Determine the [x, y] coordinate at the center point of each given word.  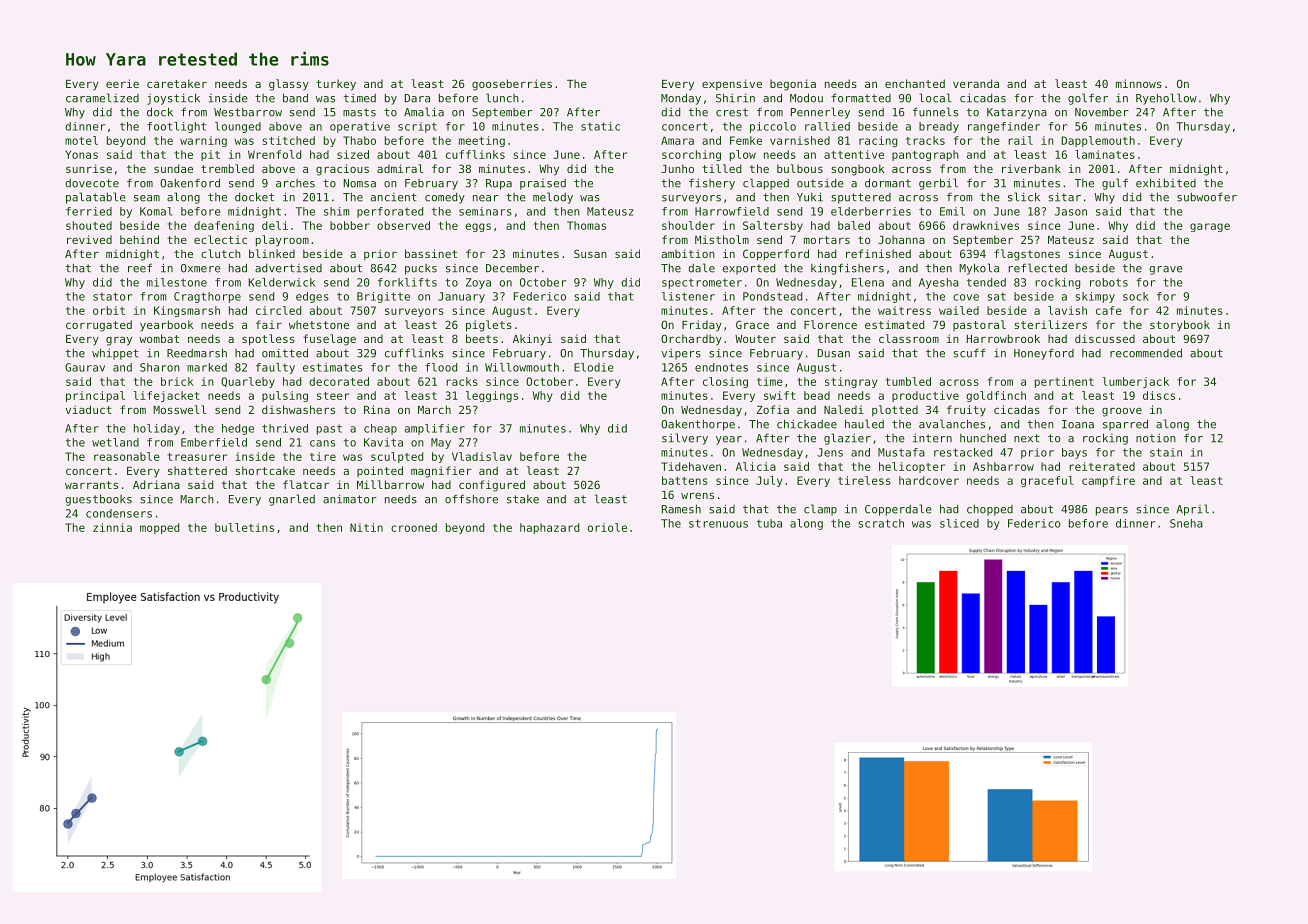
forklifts [407, 282]
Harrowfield [732, 211]
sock [1136, 296]
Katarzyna [1017, 113]
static [600, 126]
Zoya [478, 283]
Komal [156, 211]
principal [95, 396]
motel [81, 140]
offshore [471, 499]
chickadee [807, 424]
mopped [159, 528]
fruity [966, 411]
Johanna [901, 239]
